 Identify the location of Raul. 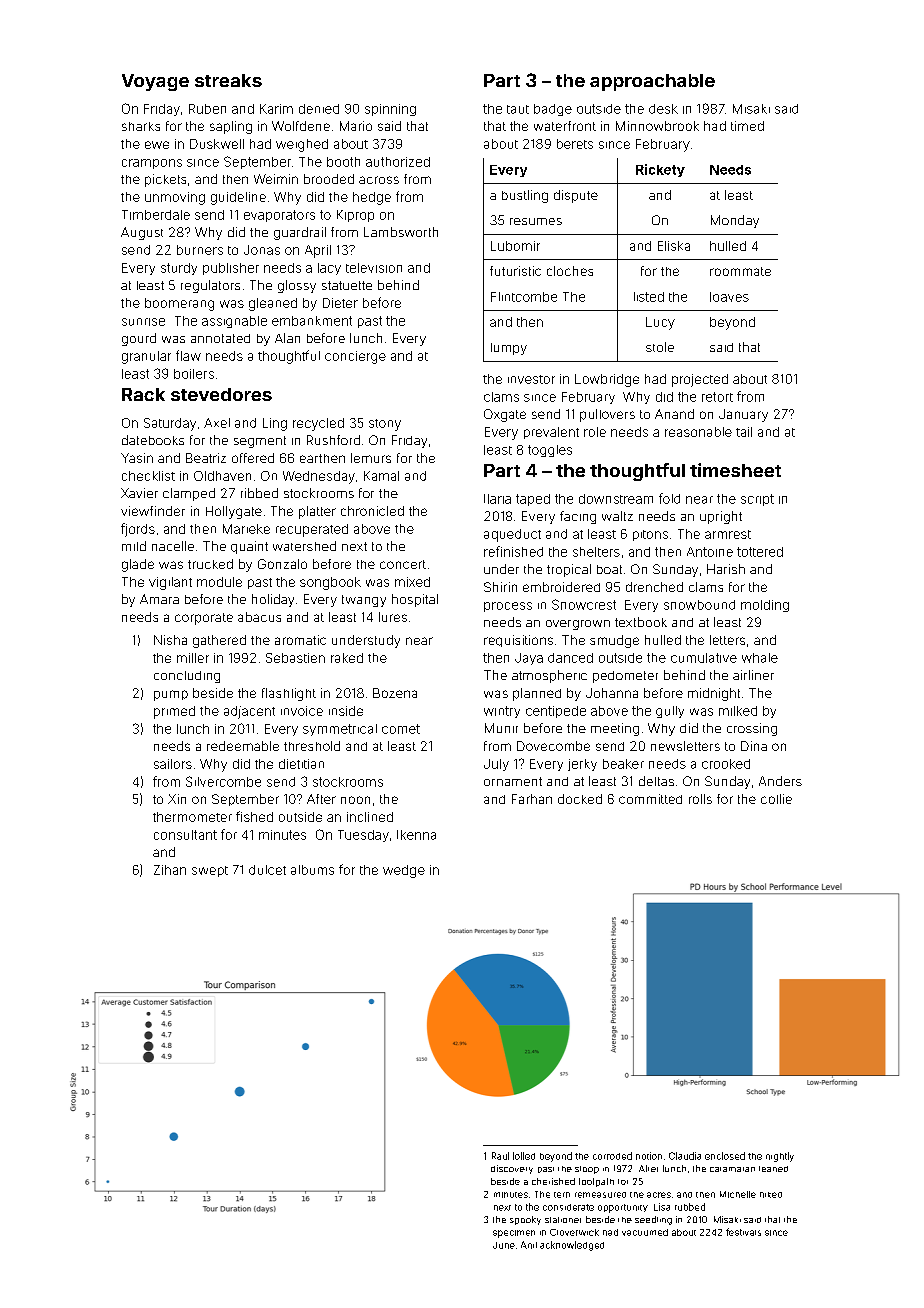
(500, 1156).
